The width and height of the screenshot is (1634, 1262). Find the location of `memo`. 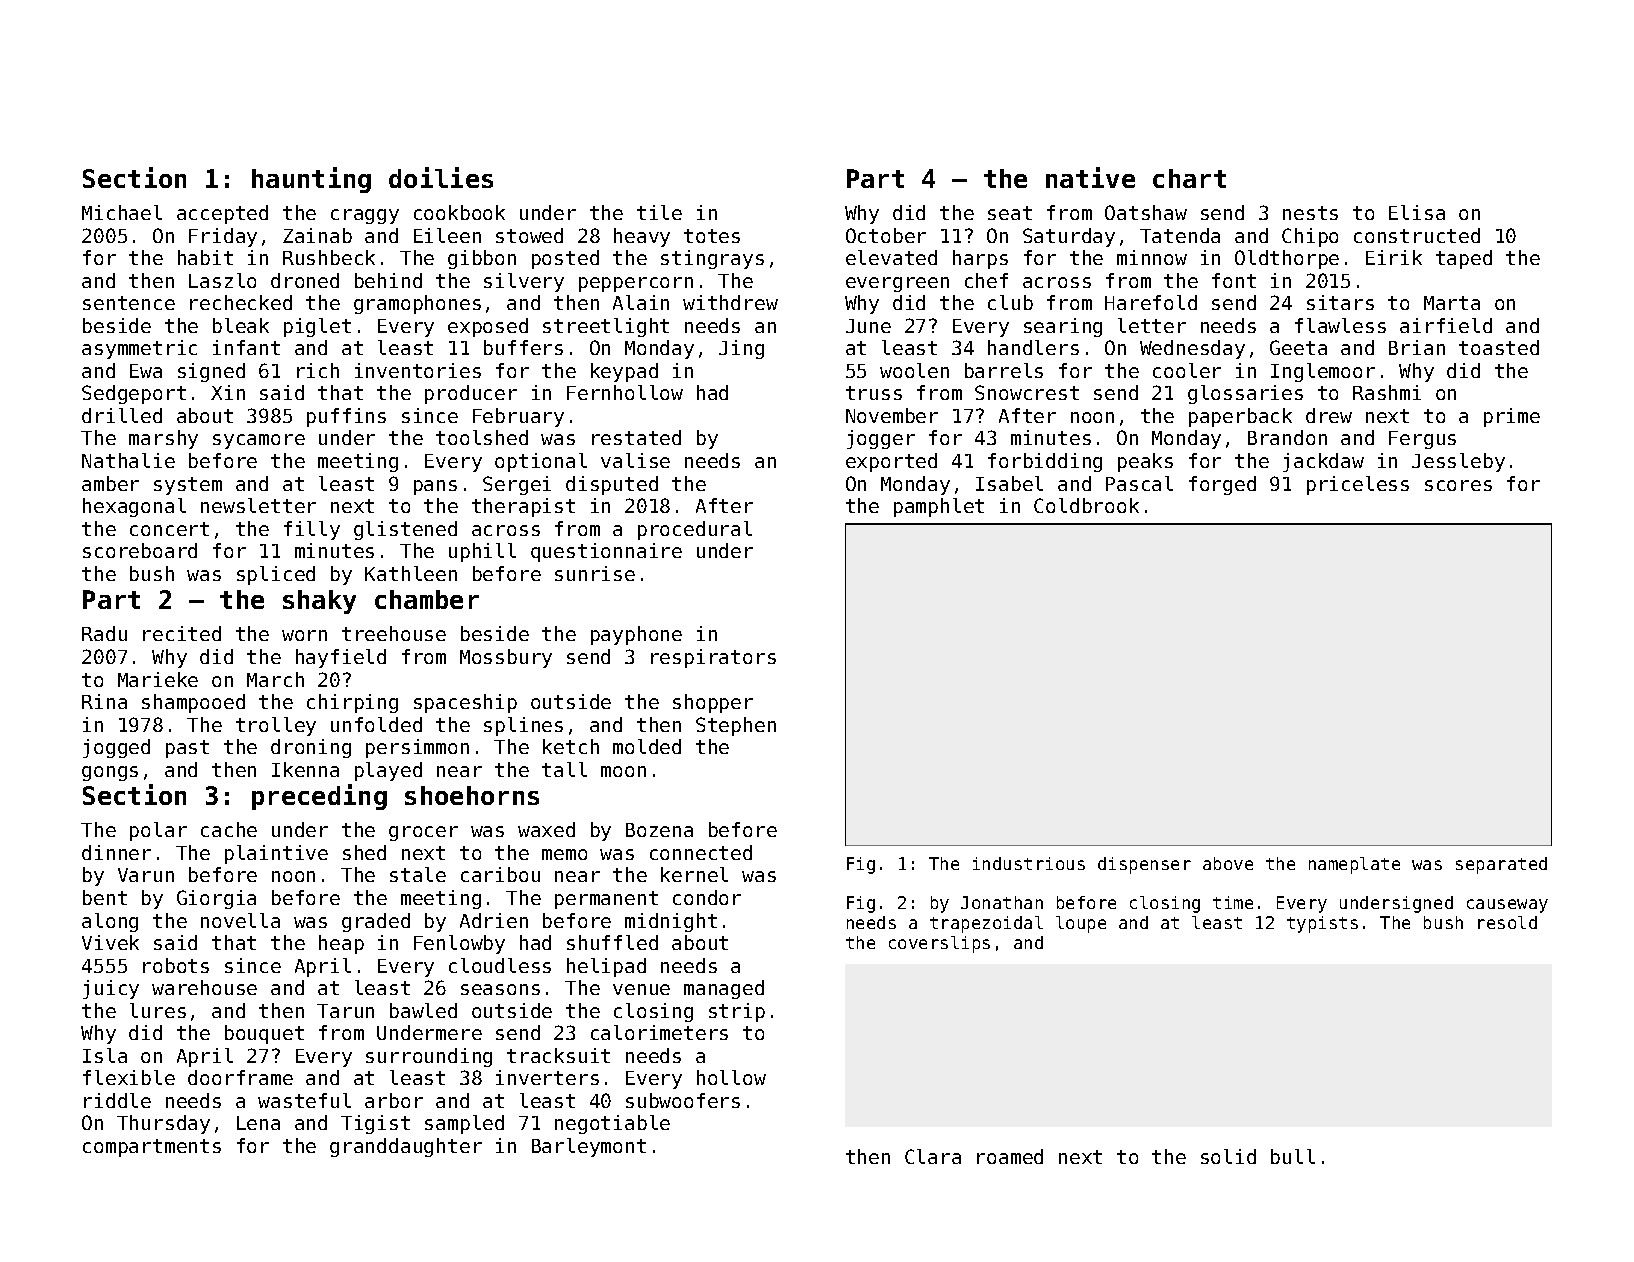

memo is located at coordinates (564, 854).
